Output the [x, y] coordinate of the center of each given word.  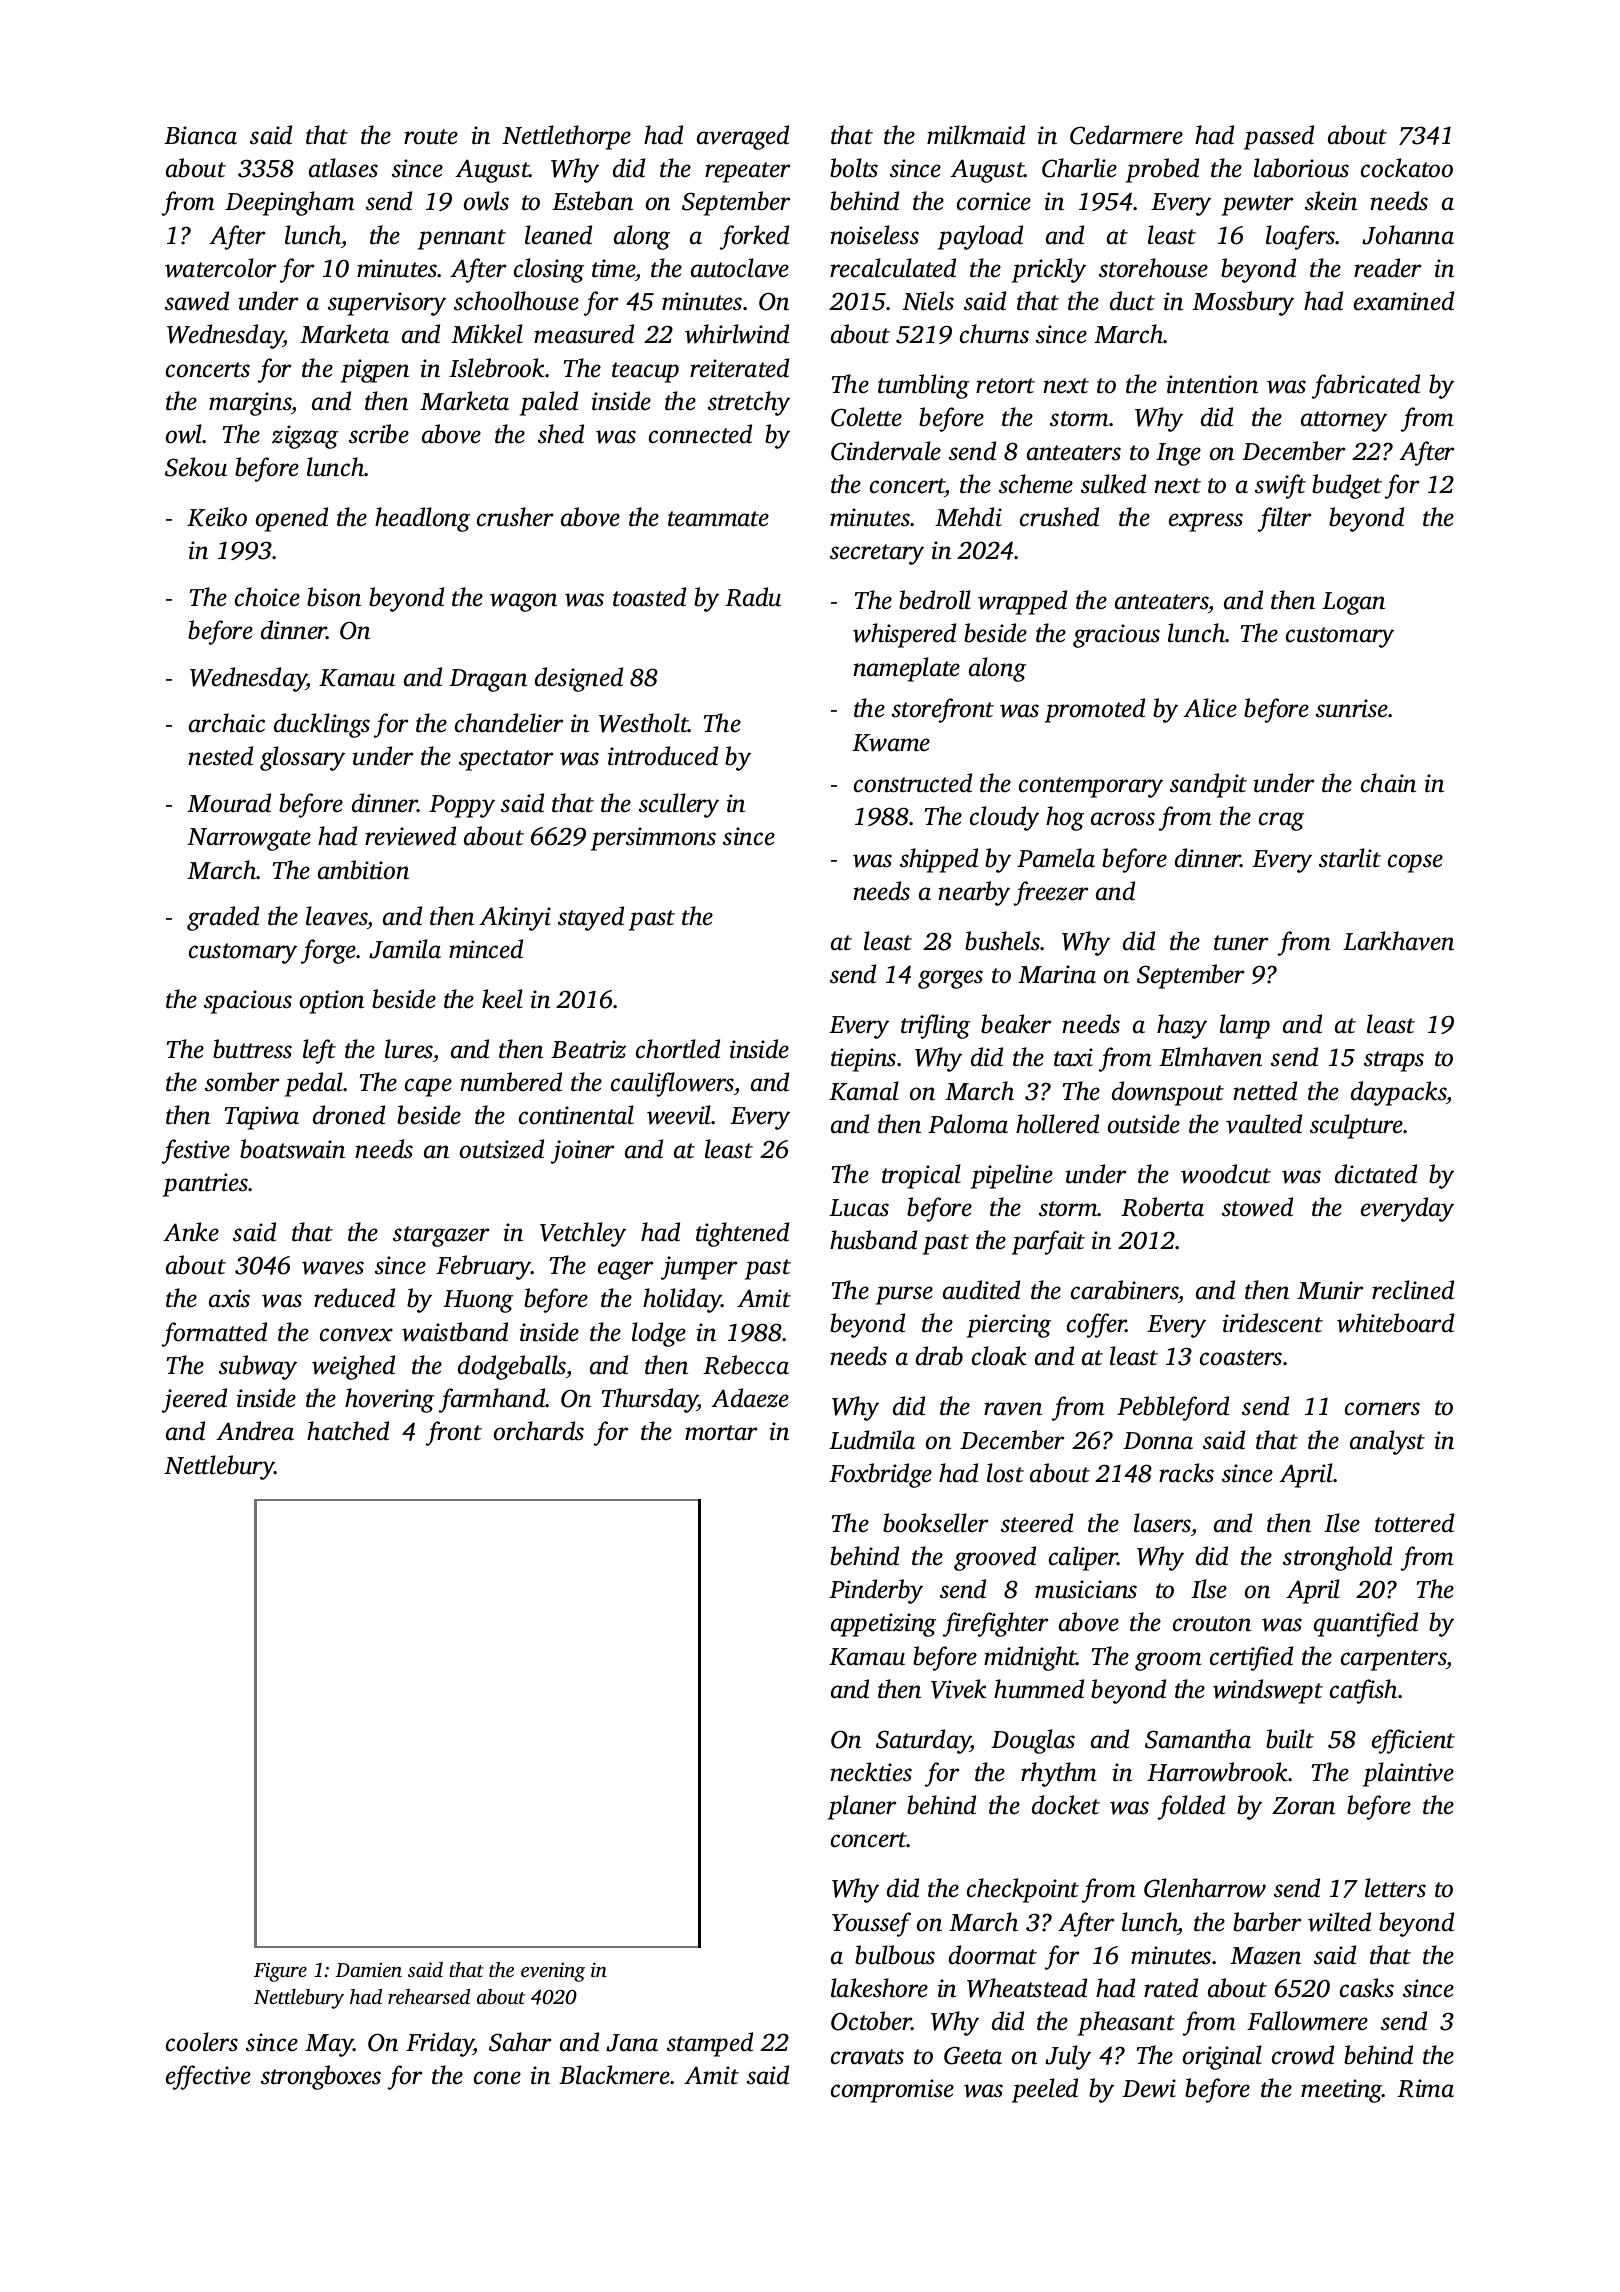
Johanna [1408, 235]
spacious [248, 1002]
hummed [1039, 1689]
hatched [348, 1431]
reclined [1413, 1290]
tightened [742, 1234]
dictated [1376, 1174]
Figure [280, 1972]
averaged [743, 137]
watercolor [220, 268]
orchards [539, 1431]
